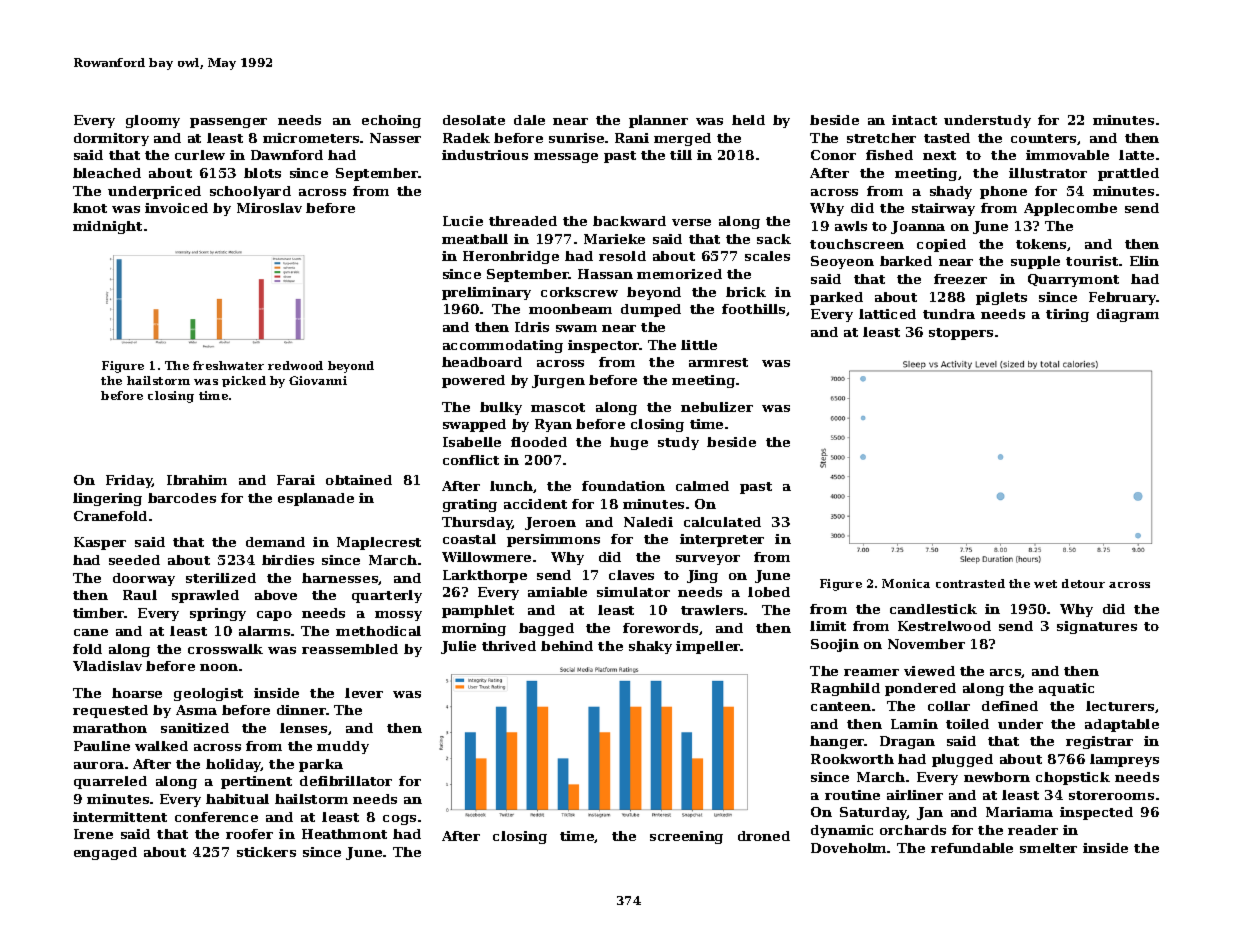  Describe the element at coordinates (852, 759) in the screenshot. I see `Rookworth` at that location.
